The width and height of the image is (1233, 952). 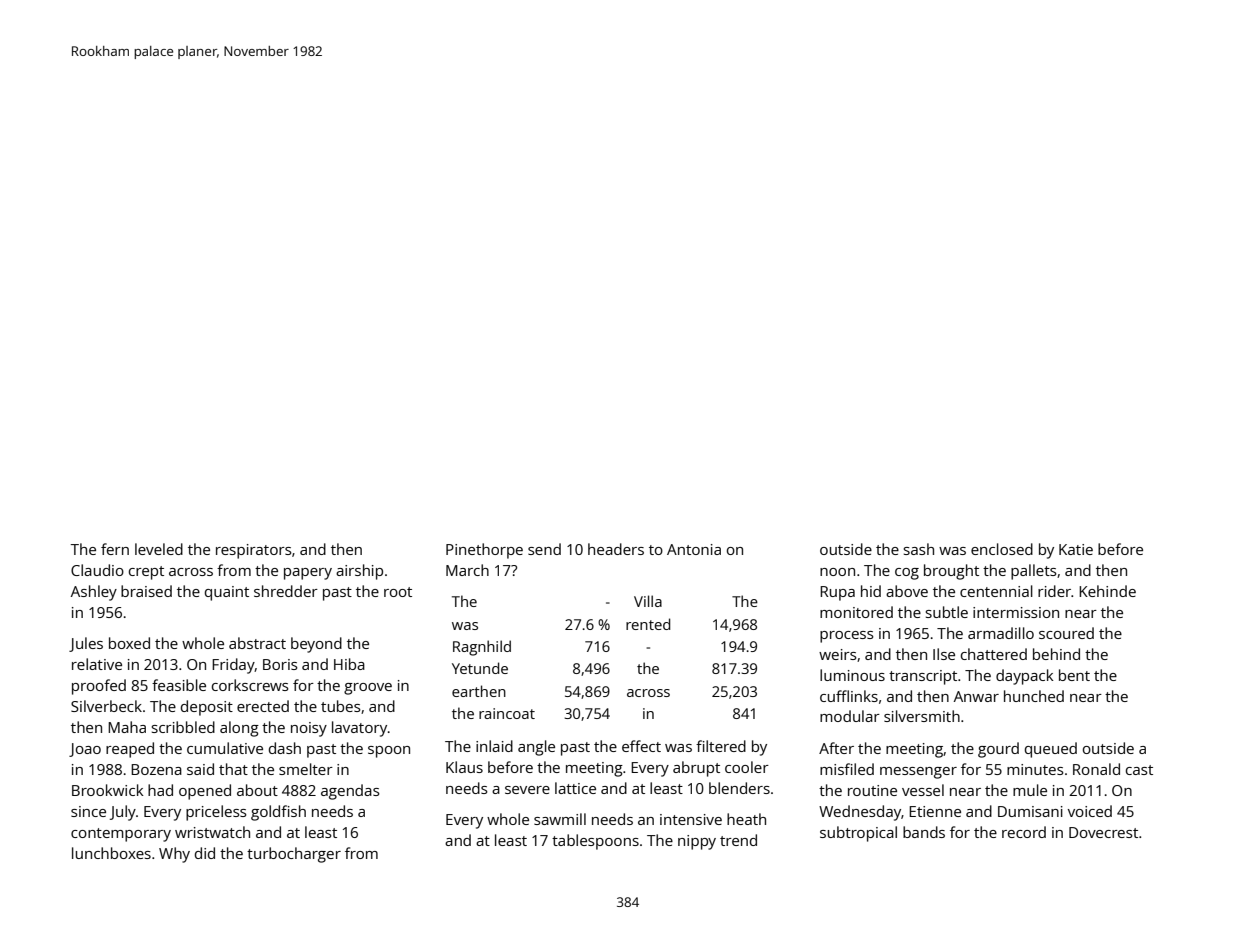 I want to click on scoured, so click(x=1066, y=633).
